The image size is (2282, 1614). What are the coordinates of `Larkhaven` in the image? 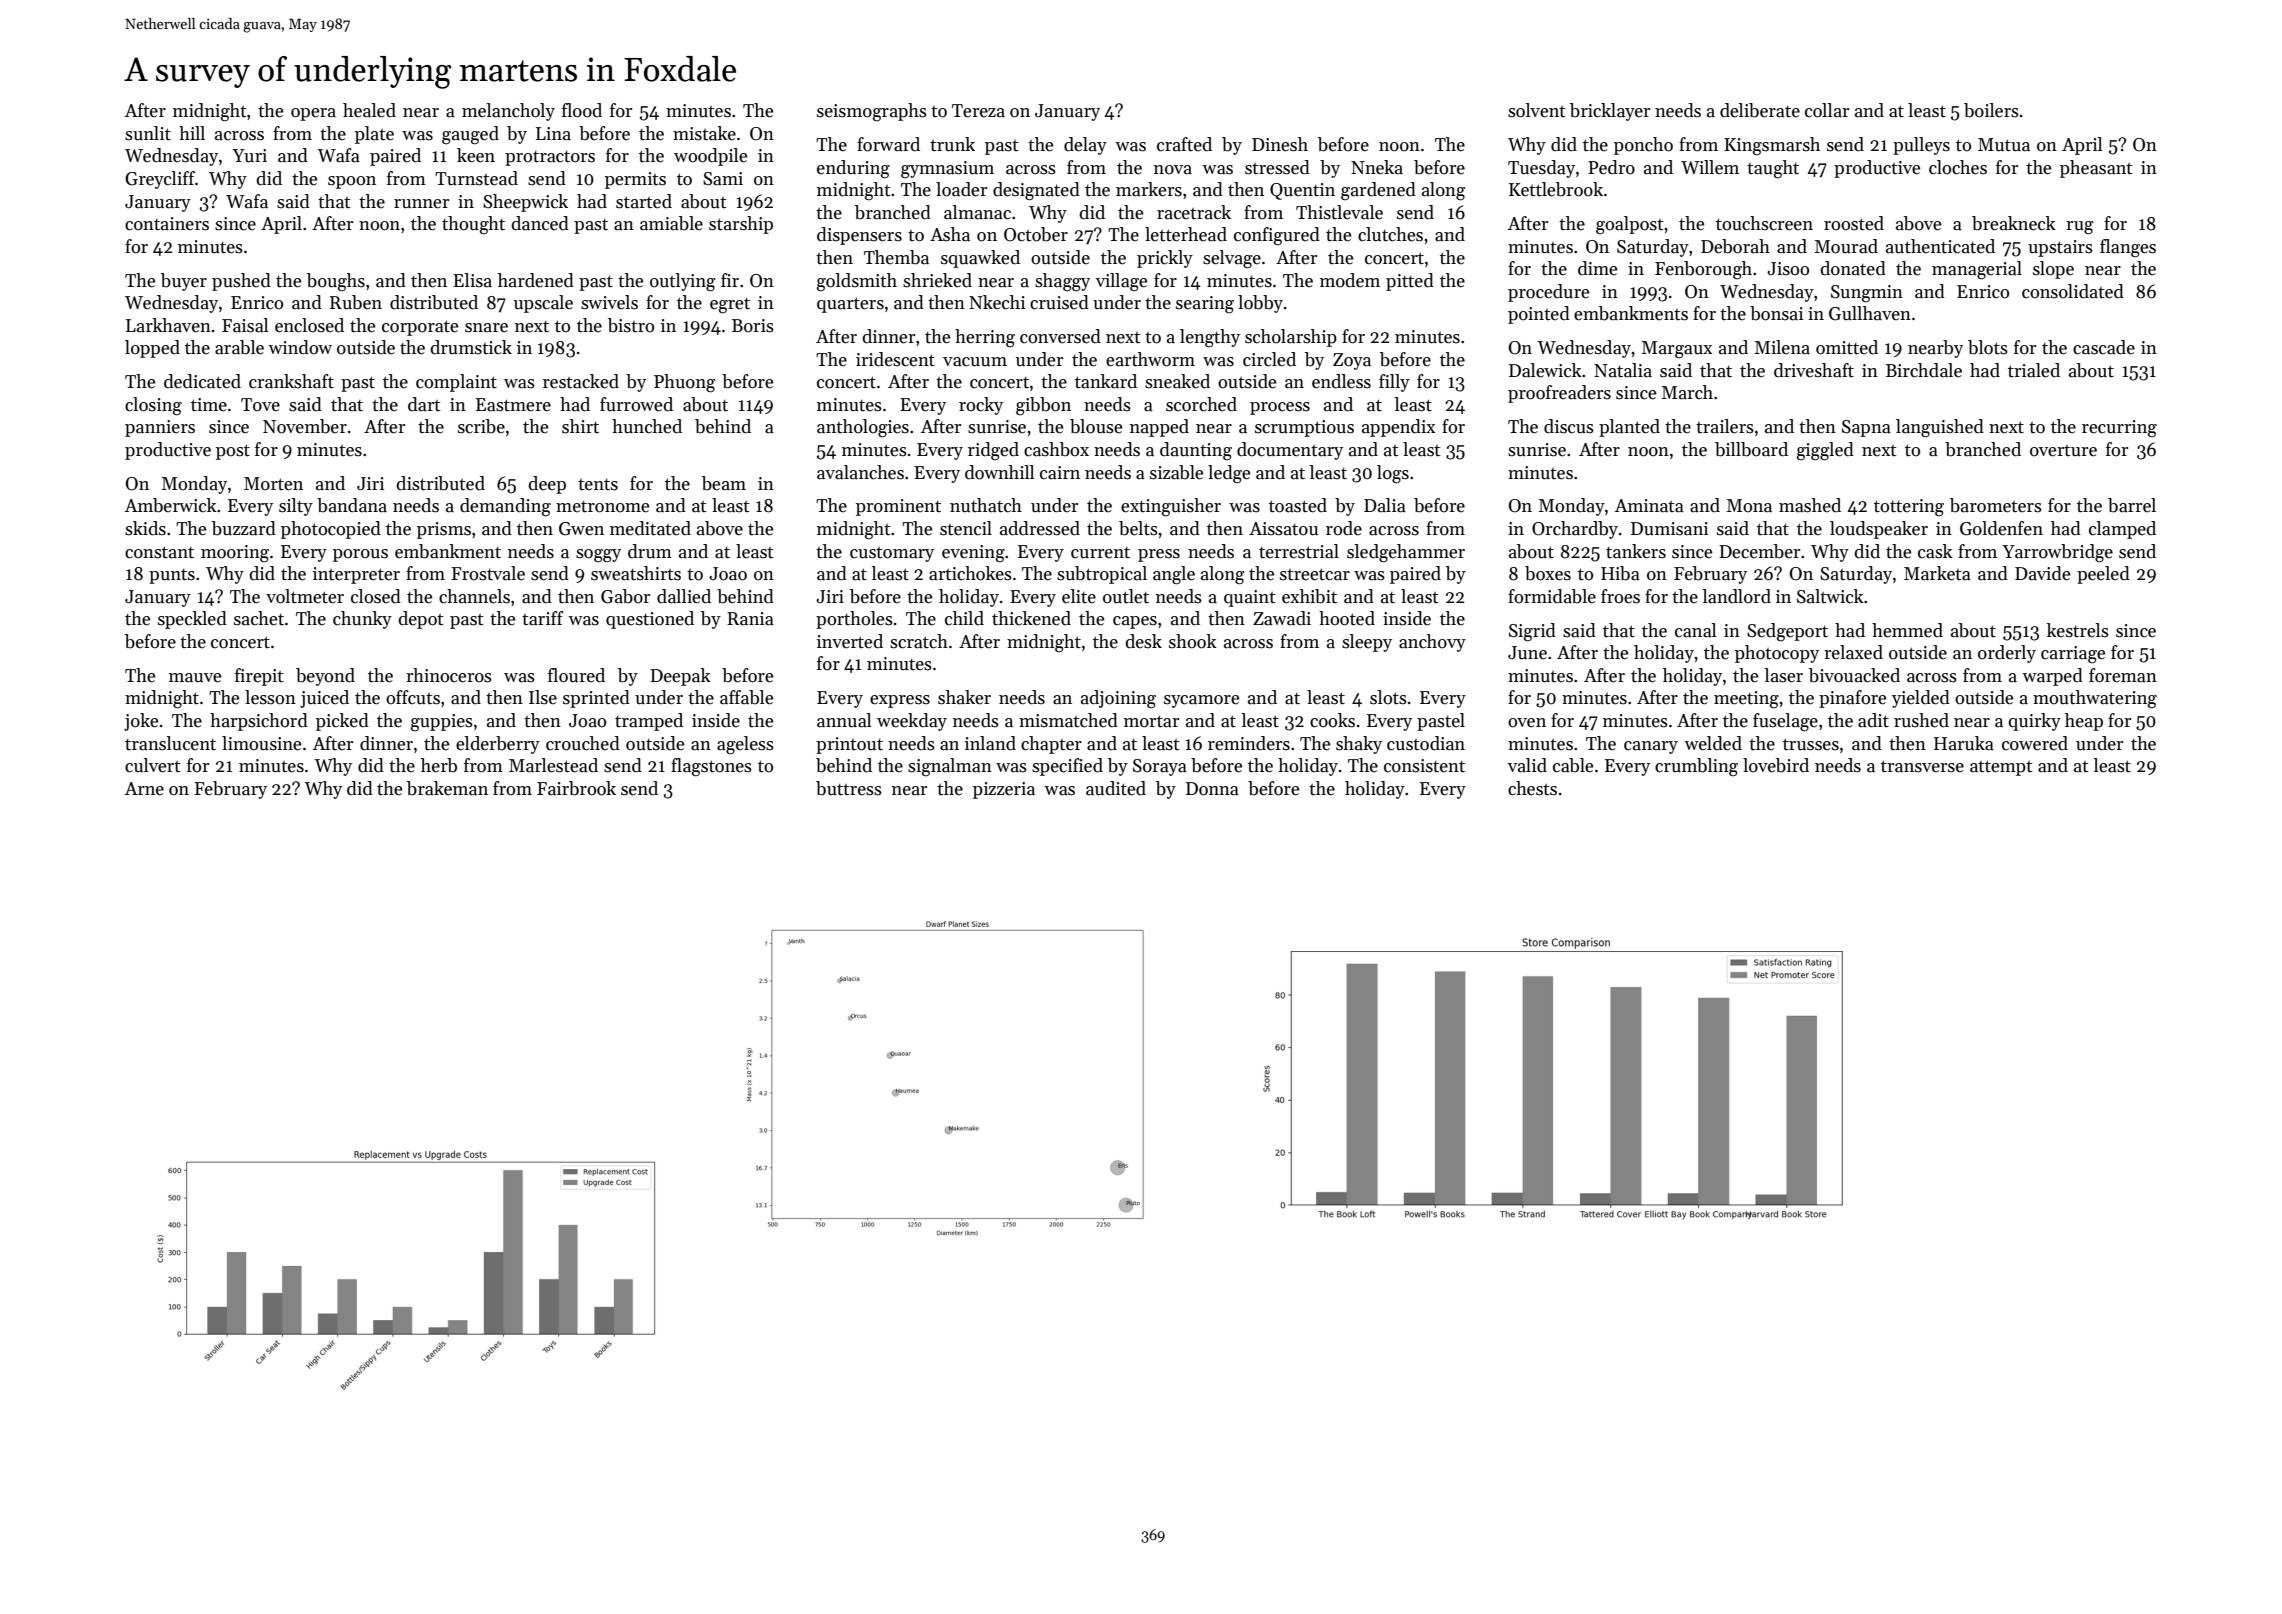 It's located at (168, 325).
